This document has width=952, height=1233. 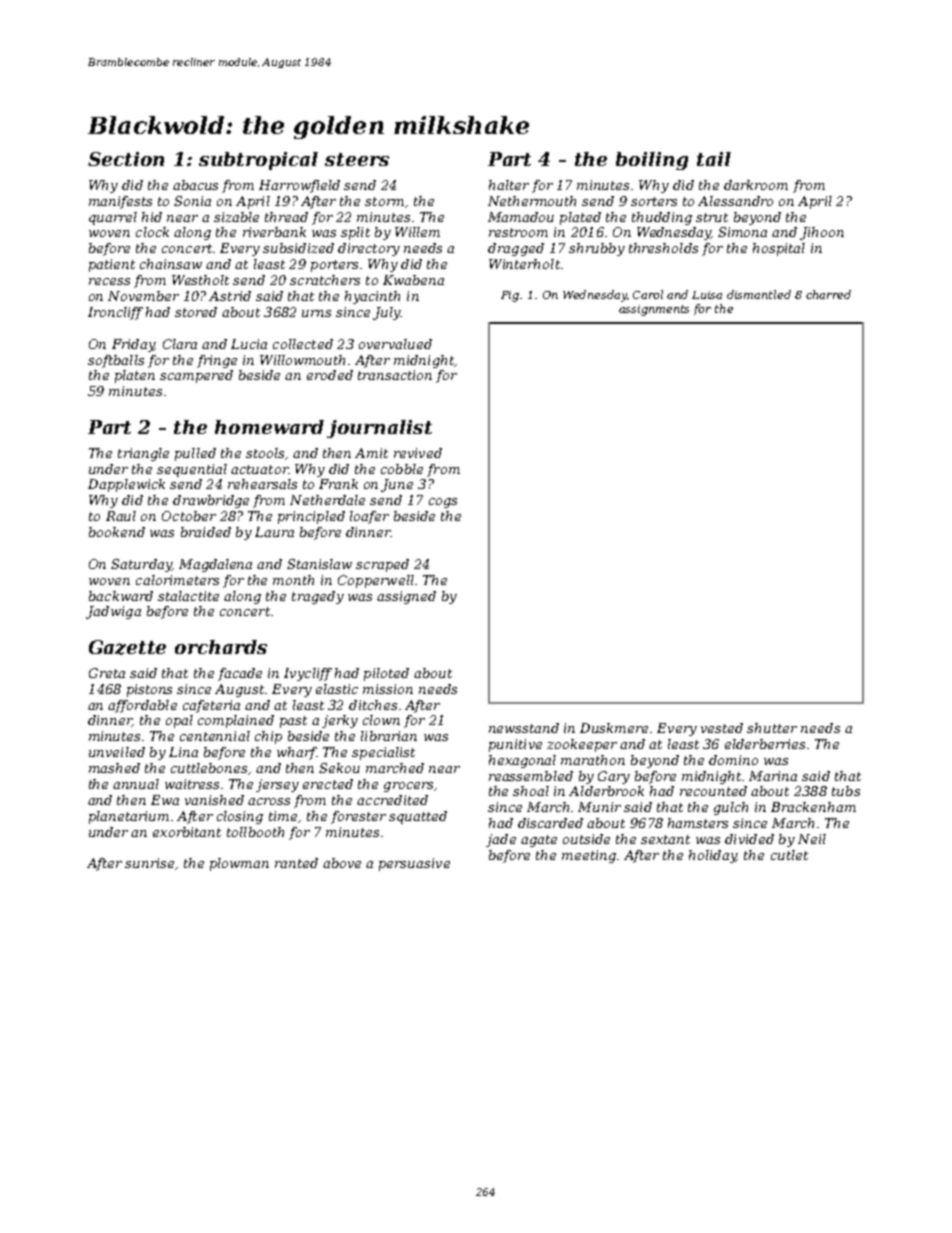 I want to click on assigned, so click(x=406, y=597).
